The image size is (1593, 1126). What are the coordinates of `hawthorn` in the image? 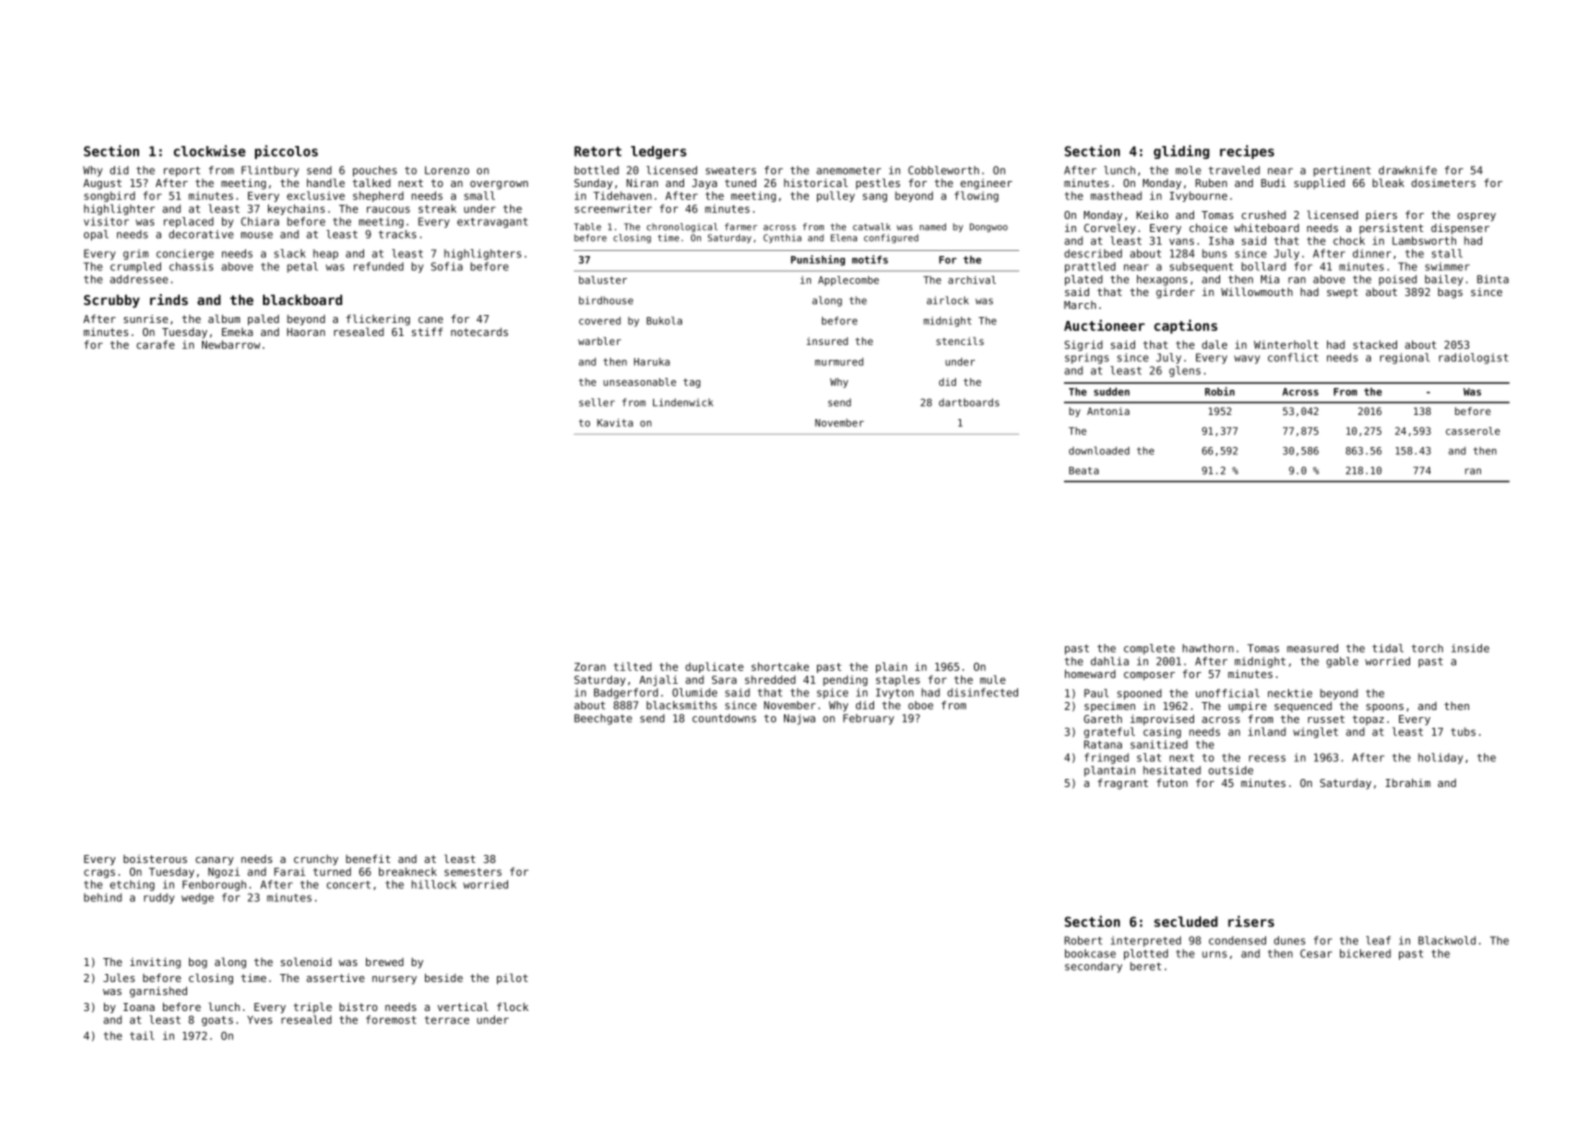 It's located at (1208, 648).
